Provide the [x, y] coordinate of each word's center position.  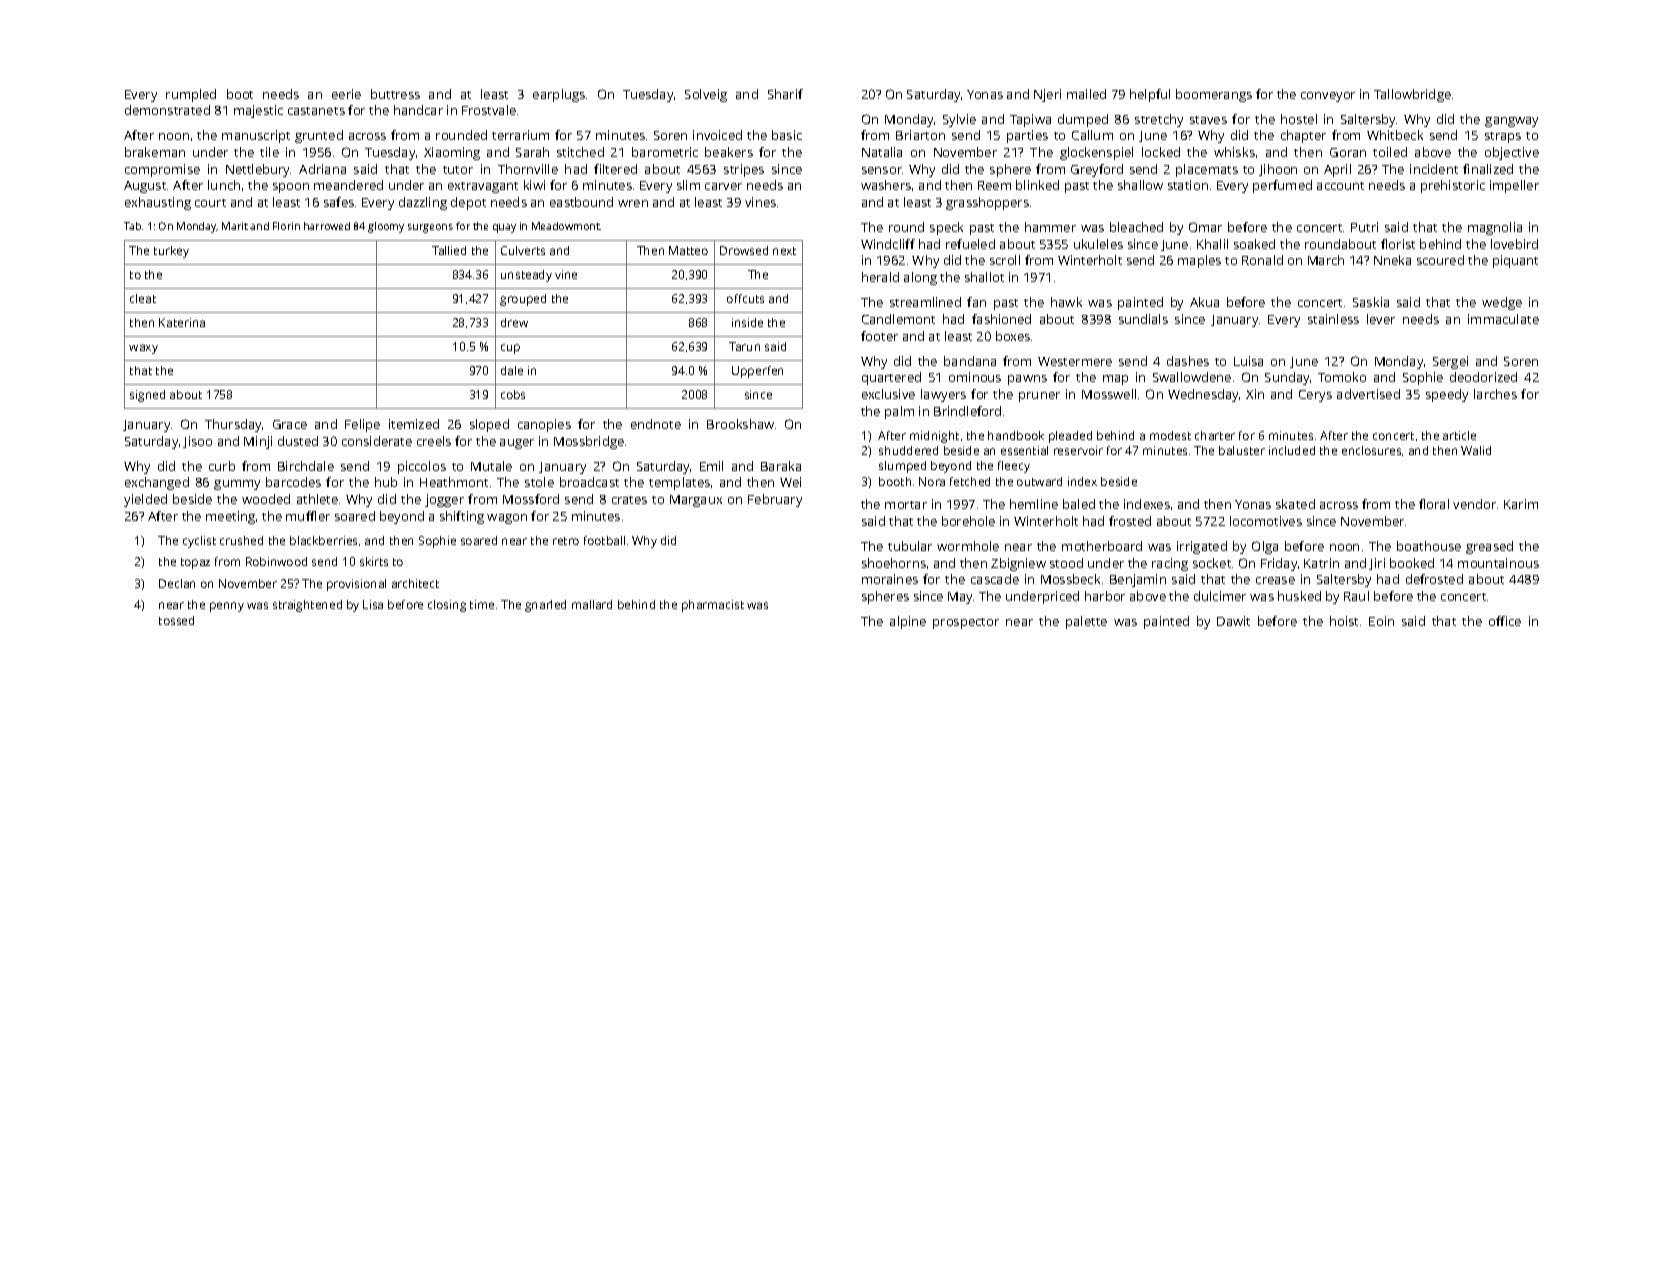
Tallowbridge [1412, 95]
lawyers [943, 395]
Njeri [1047, 95]
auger [517, 444]
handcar [418, 110]
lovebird [1514, 244]
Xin [1255, 394]
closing [447, 606]
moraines [890, 579]
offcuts [745, 298]
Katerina [182, 322]
